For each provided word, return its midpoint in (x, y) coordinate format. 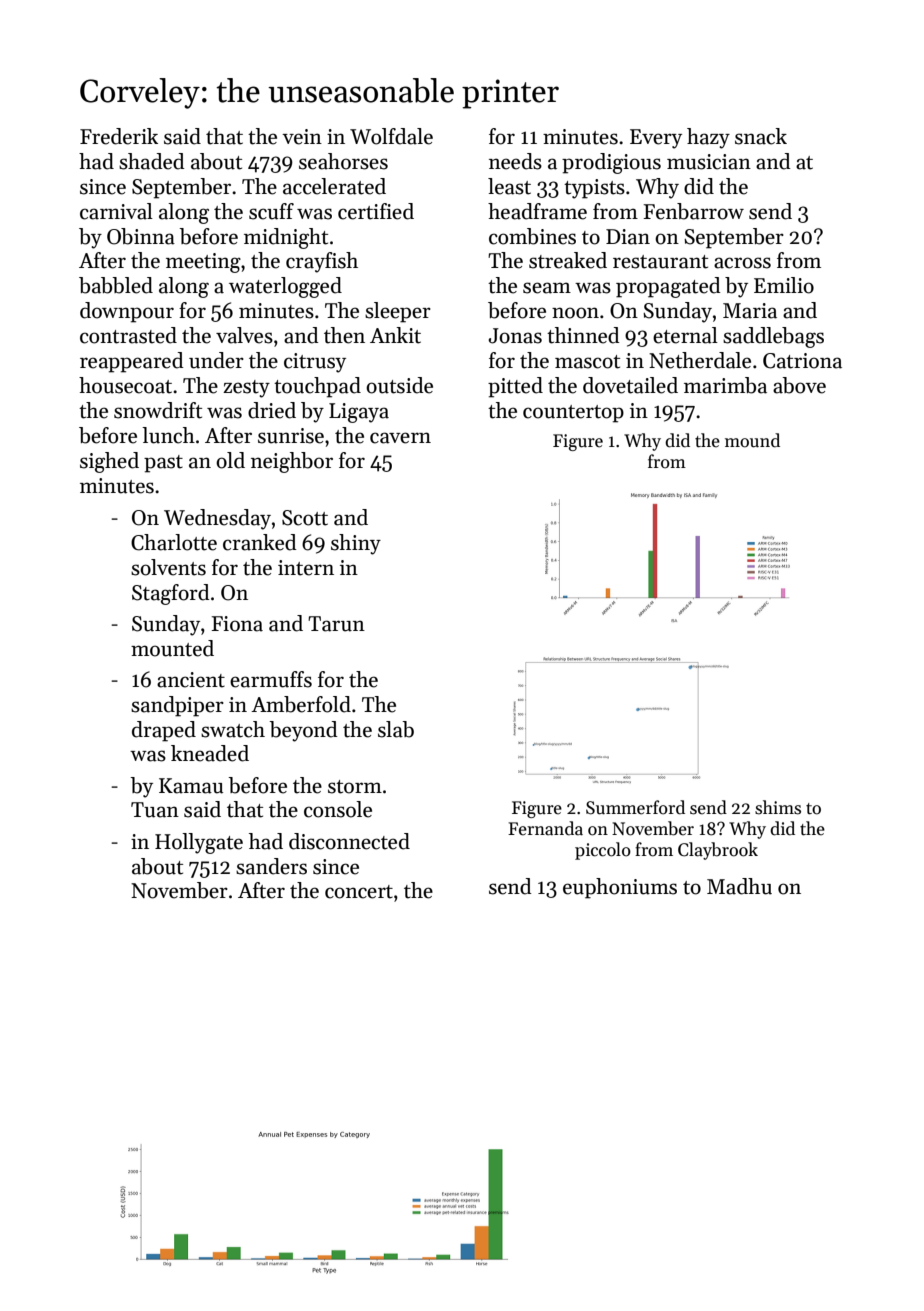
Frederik (119, 136)
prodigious (611, 163)
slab (396, 729)
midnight (286, 238)
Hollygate (199, 843)
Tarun (336, 624)
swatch (233, 729)
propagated (668, 287)
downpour (127, 312)
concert (359, 892)
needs (515, 161)
